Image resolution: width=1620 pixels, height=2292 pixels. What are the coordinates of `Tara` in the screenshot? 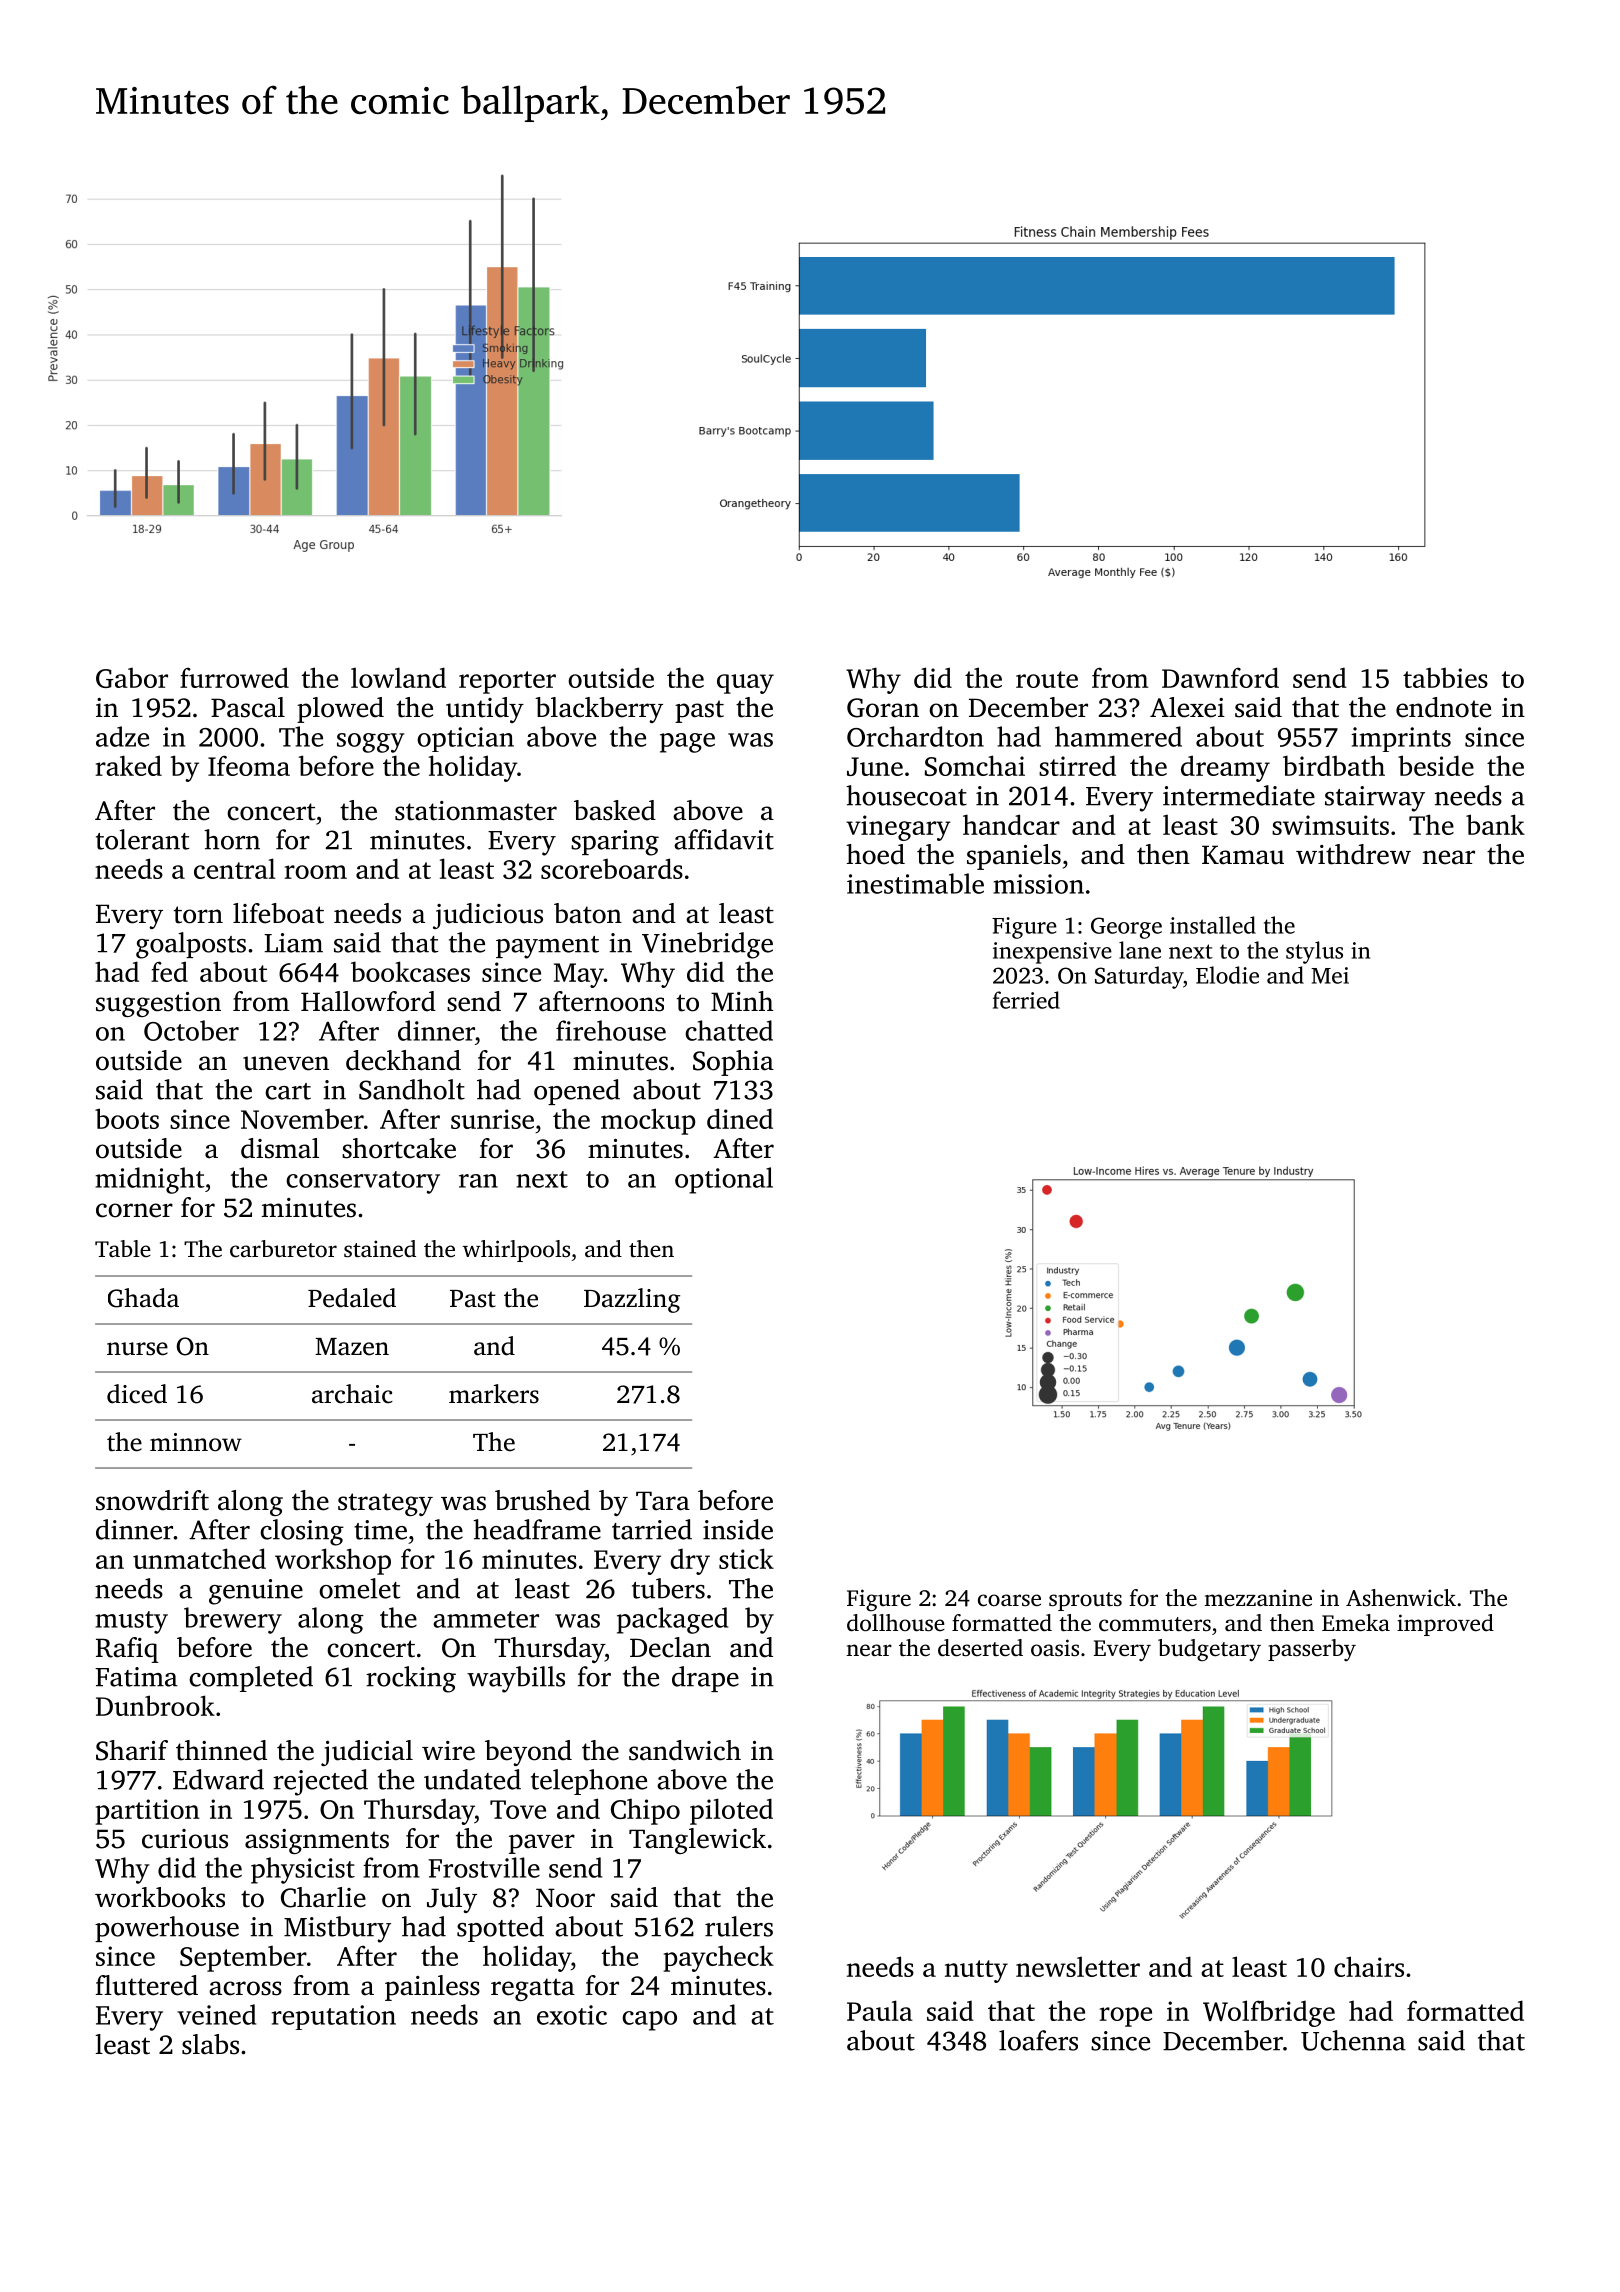 It's located at (663, 1501).
